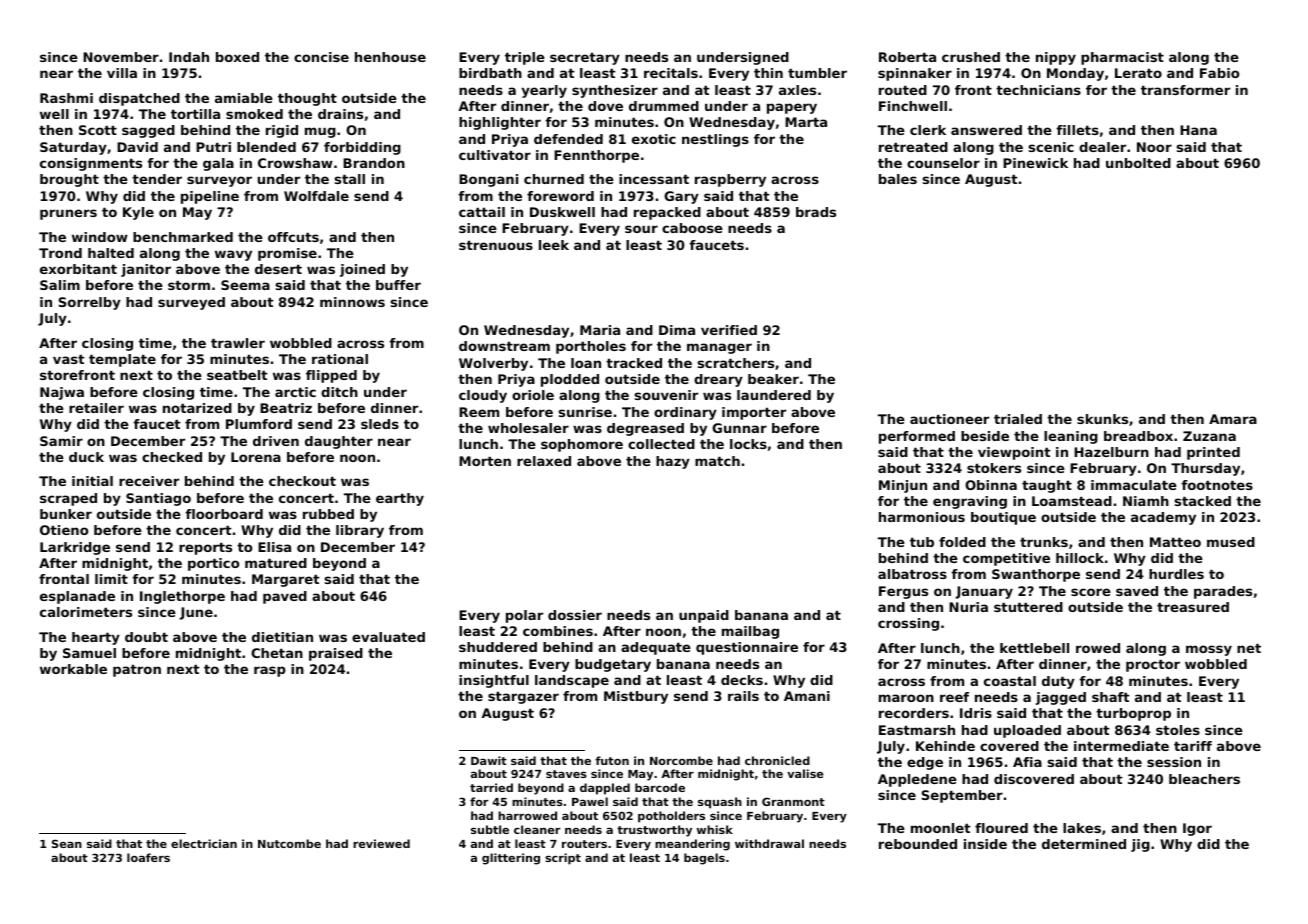 The height and width of the page is (924, 1308). Describe the element at coordinates (146, 637) in the page. I see `doubt` at that location.
